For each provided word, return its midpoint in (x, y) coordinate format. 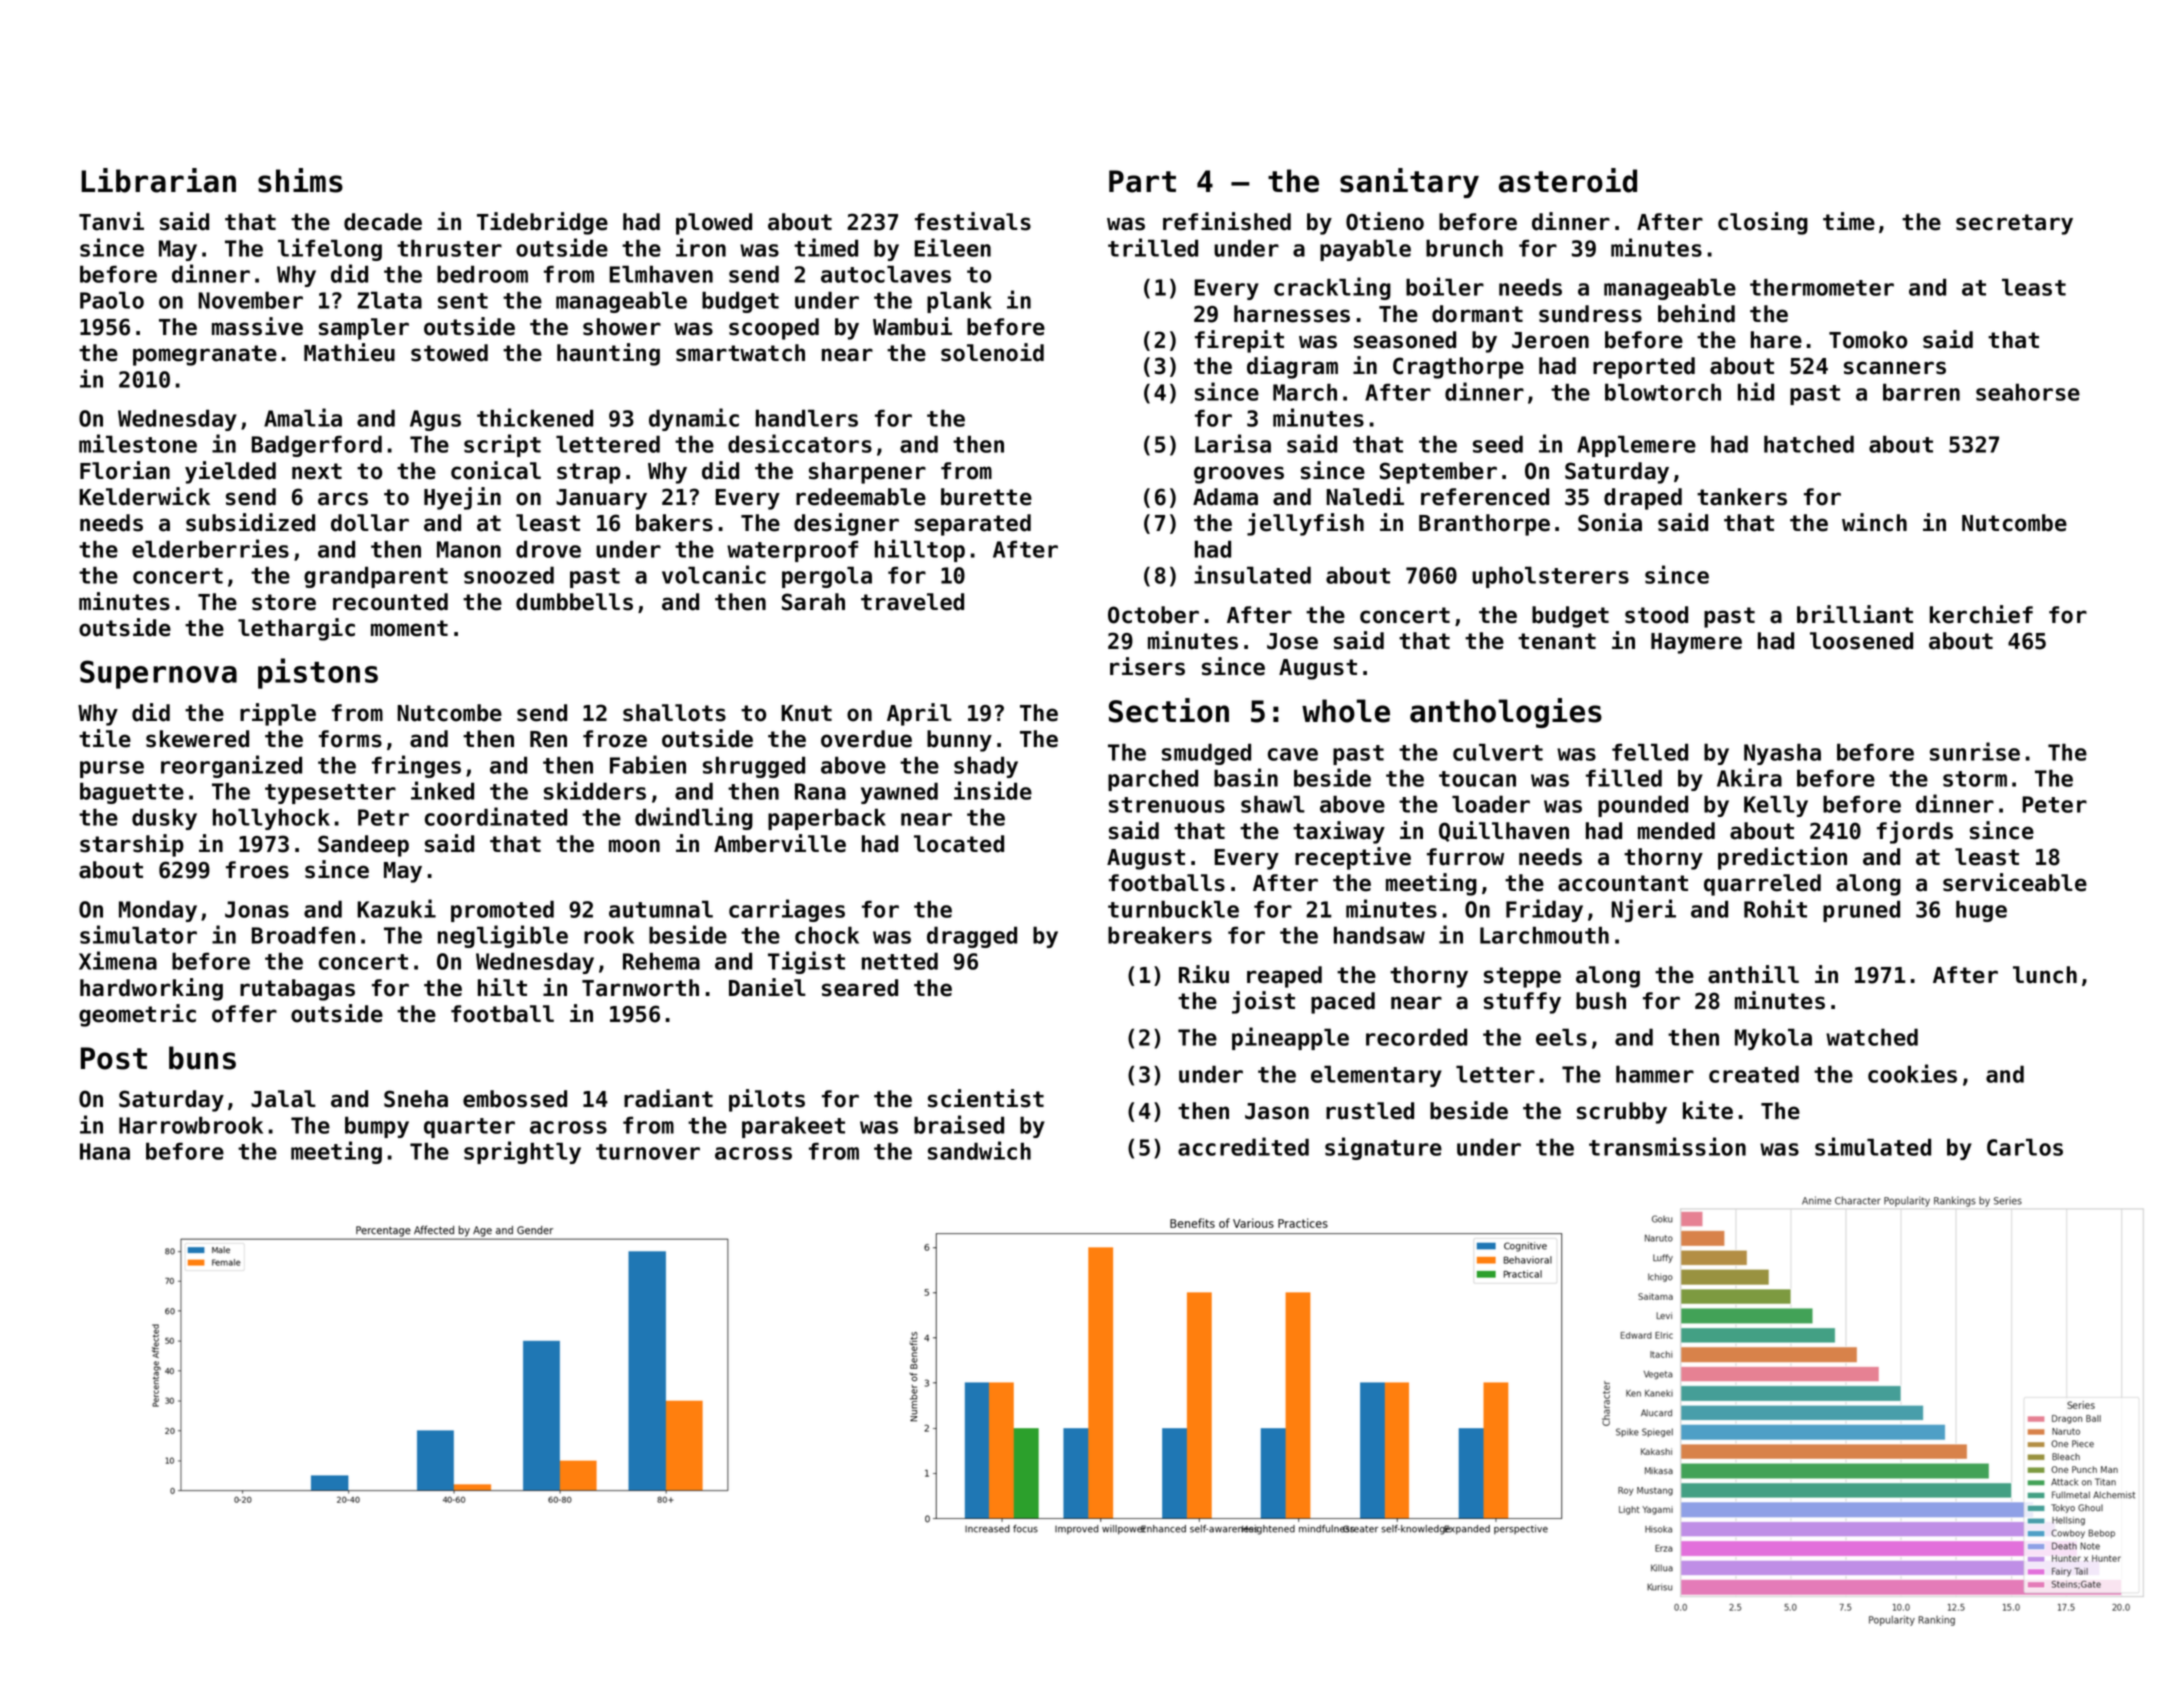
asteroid (1568, 180)
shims (300, 180)
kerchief (1981, 614)
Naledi (1365, 496)
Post (114, 1058)
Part (1142, 181)
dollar (370, 523)
